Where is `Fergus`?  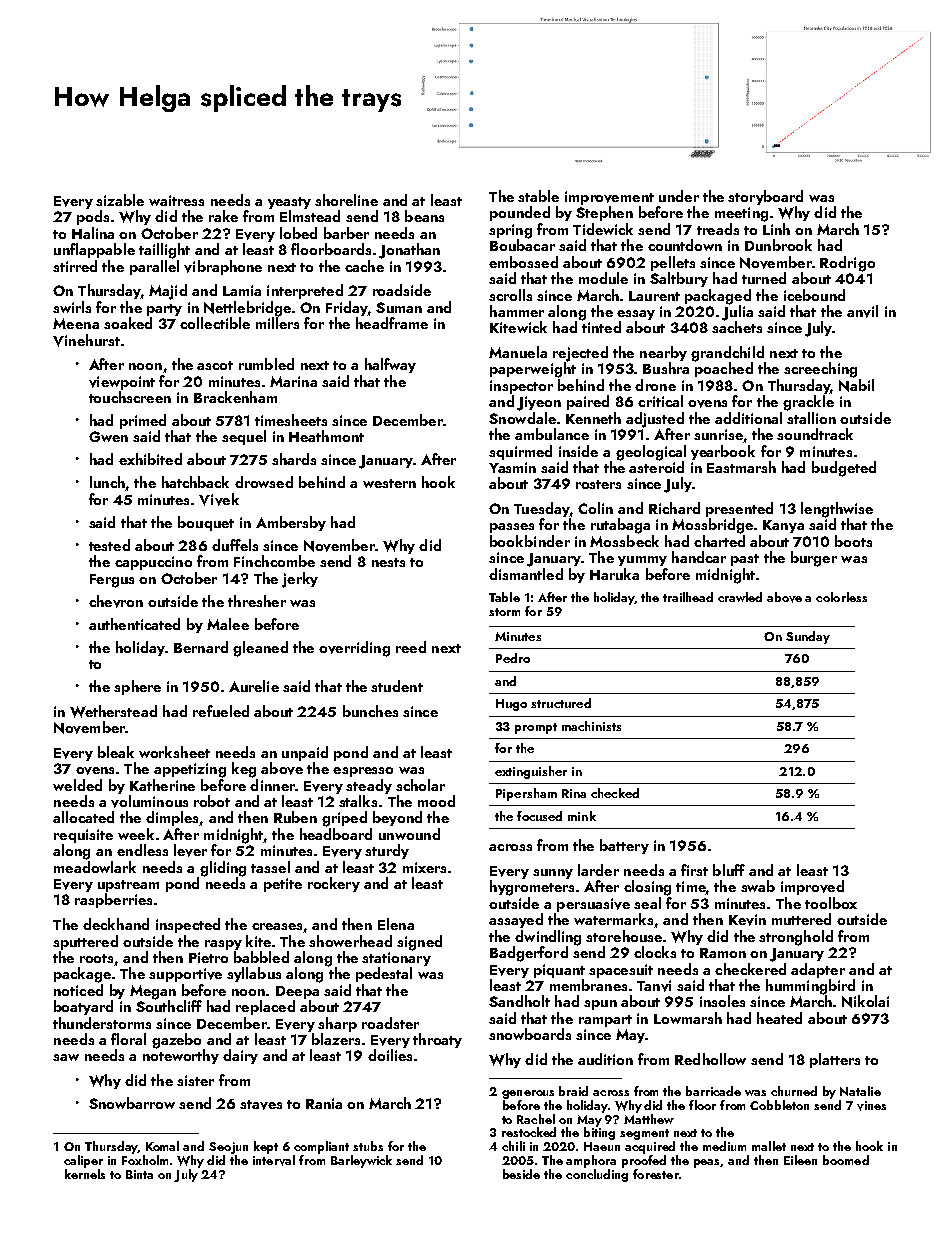 Fergus is located at coordinates (112, 581).
